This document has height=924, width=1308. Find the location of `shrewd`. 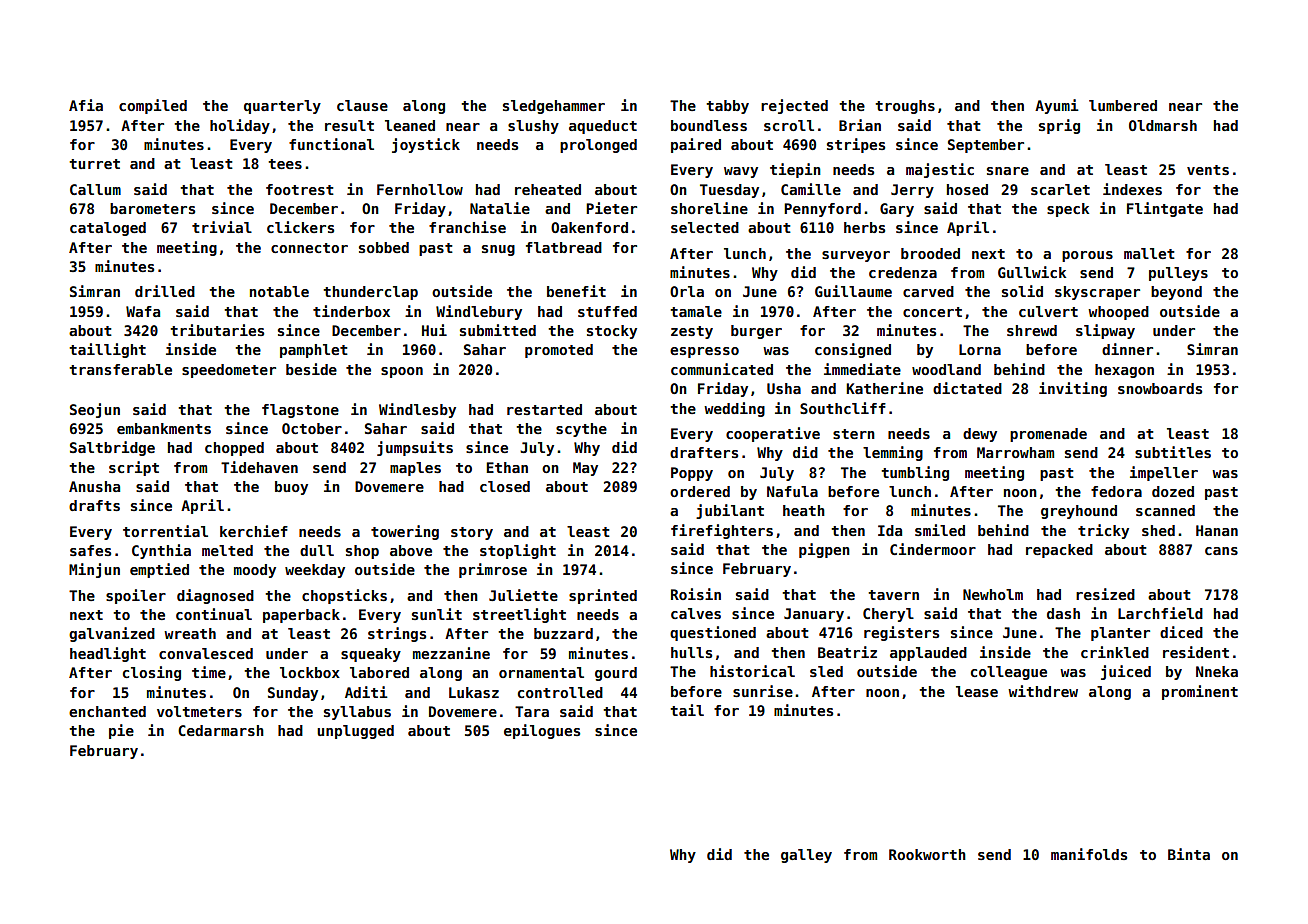

shrewd is located at coordinates (1032, 330).
